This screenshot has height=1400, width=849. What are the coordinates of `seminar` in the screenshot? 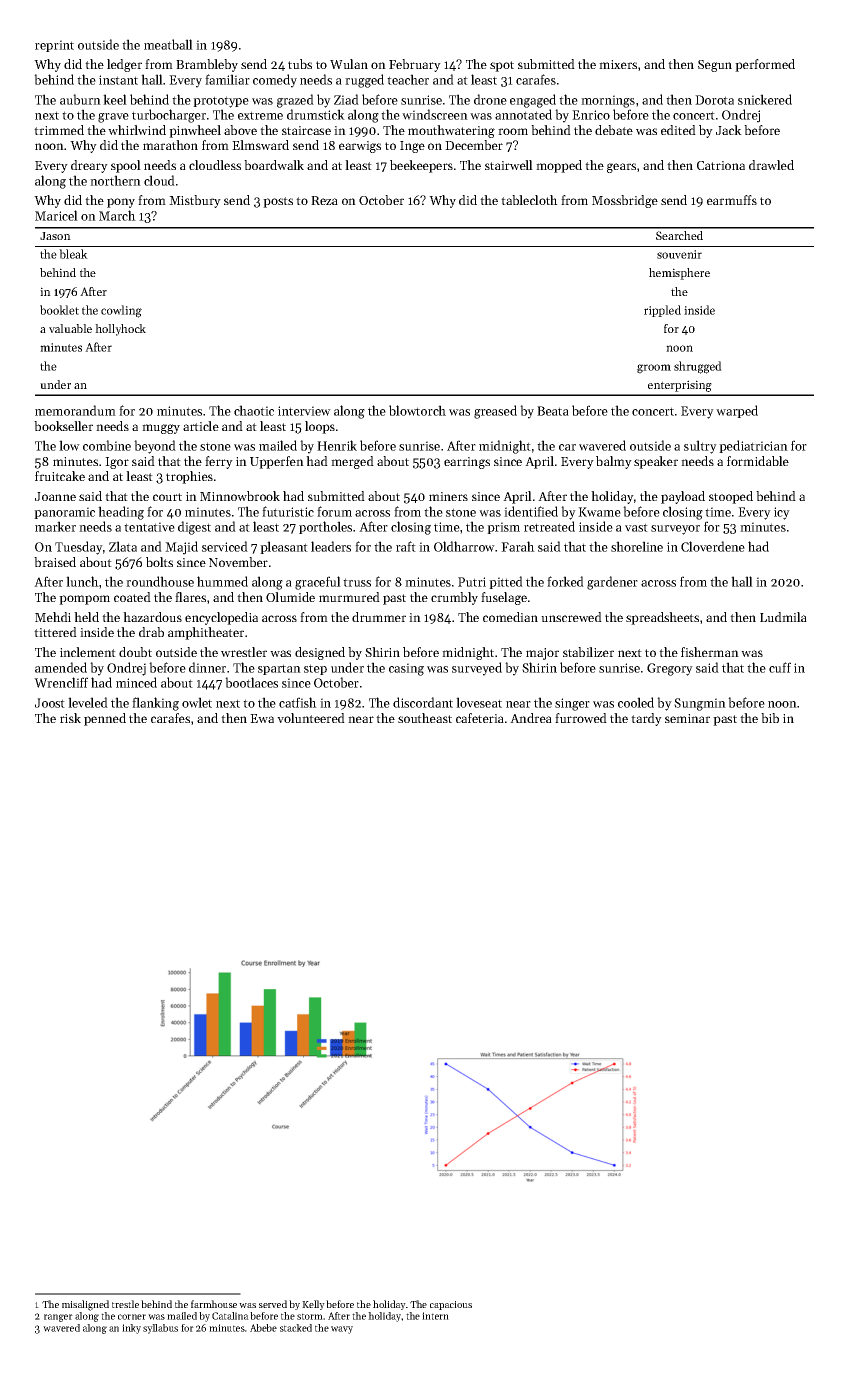 It's located at (687, 718).
